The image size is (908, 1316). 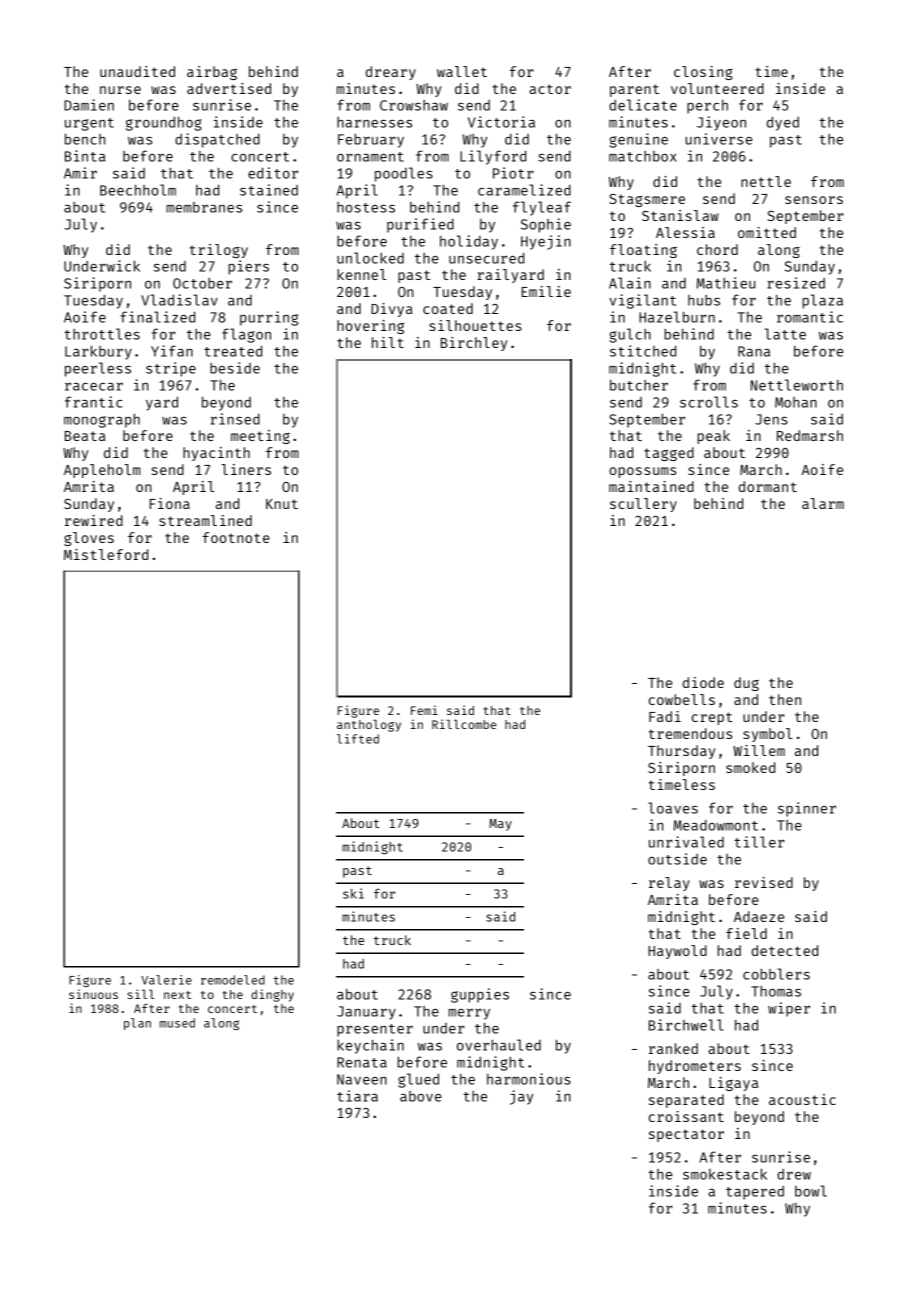 I want to click on smoked, so click(x=750, y=767).
